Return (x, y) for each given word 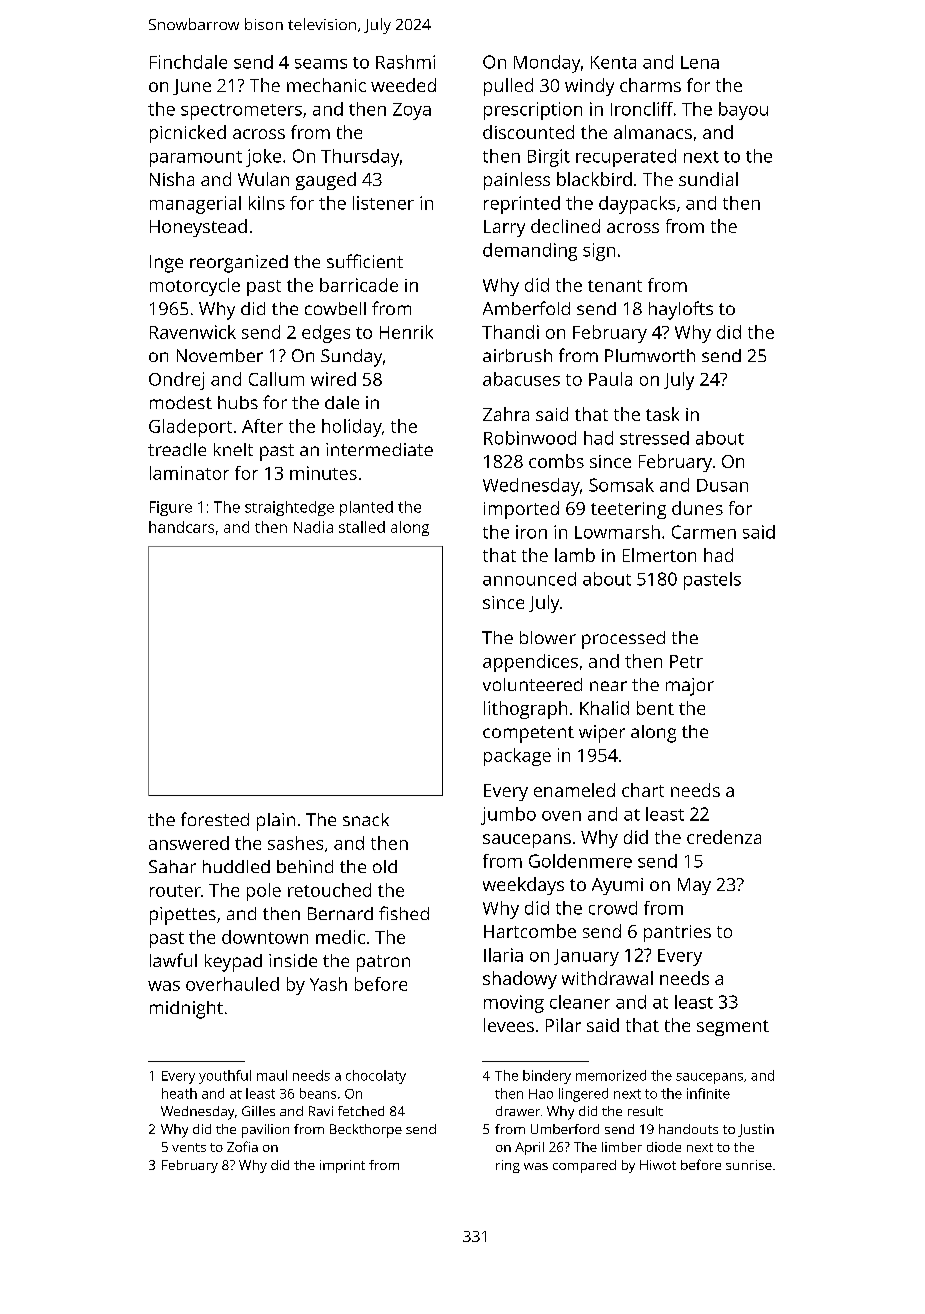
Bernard (340, 913)
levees (509, 1025)
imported (521, 510)
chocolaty (376, 1077)
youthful (225, 1077)
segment (733, 1028)
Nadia (313, 527)
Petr (686, 661)
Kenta (613, 62)
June (192, 87)
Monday (547, 64)
